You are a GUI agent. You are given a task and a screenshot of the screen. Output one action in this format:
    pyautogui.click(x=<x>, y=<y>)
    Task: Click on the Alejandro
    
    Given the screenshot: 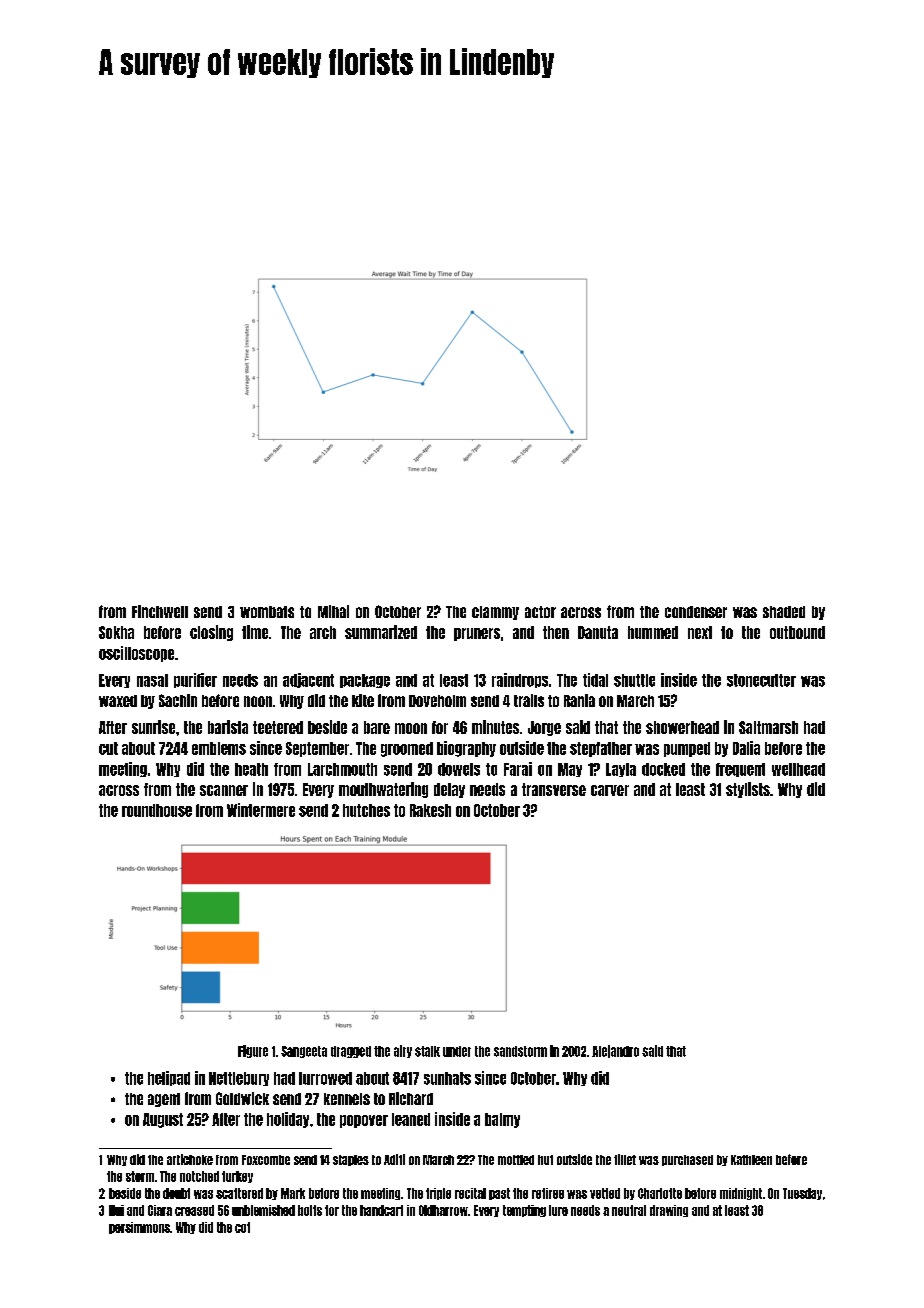 What is the action you would take?
    pyautogui.click(x=615, y=1051)
